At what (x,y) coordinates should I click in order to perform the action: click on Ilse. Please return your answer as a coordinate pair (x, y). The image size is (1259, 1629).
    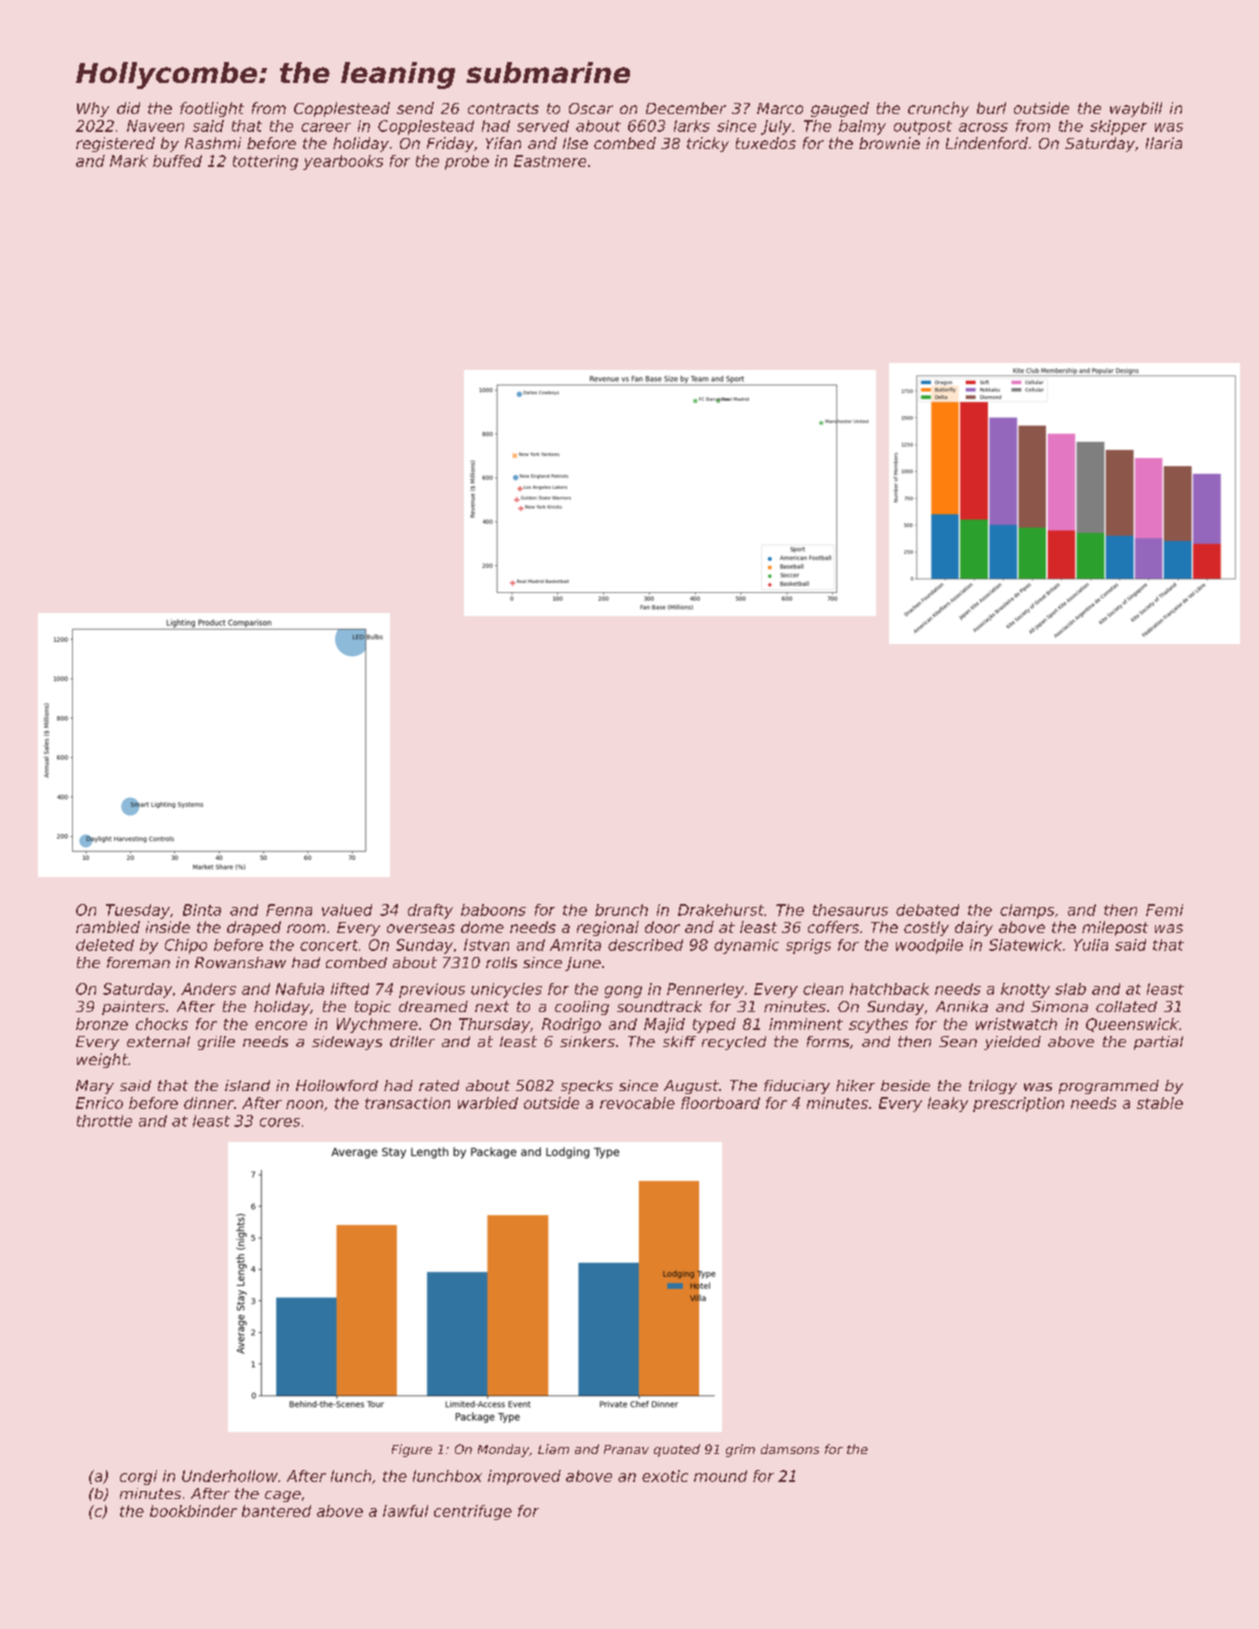
    Looking at the image, I should click on (575, 143).
